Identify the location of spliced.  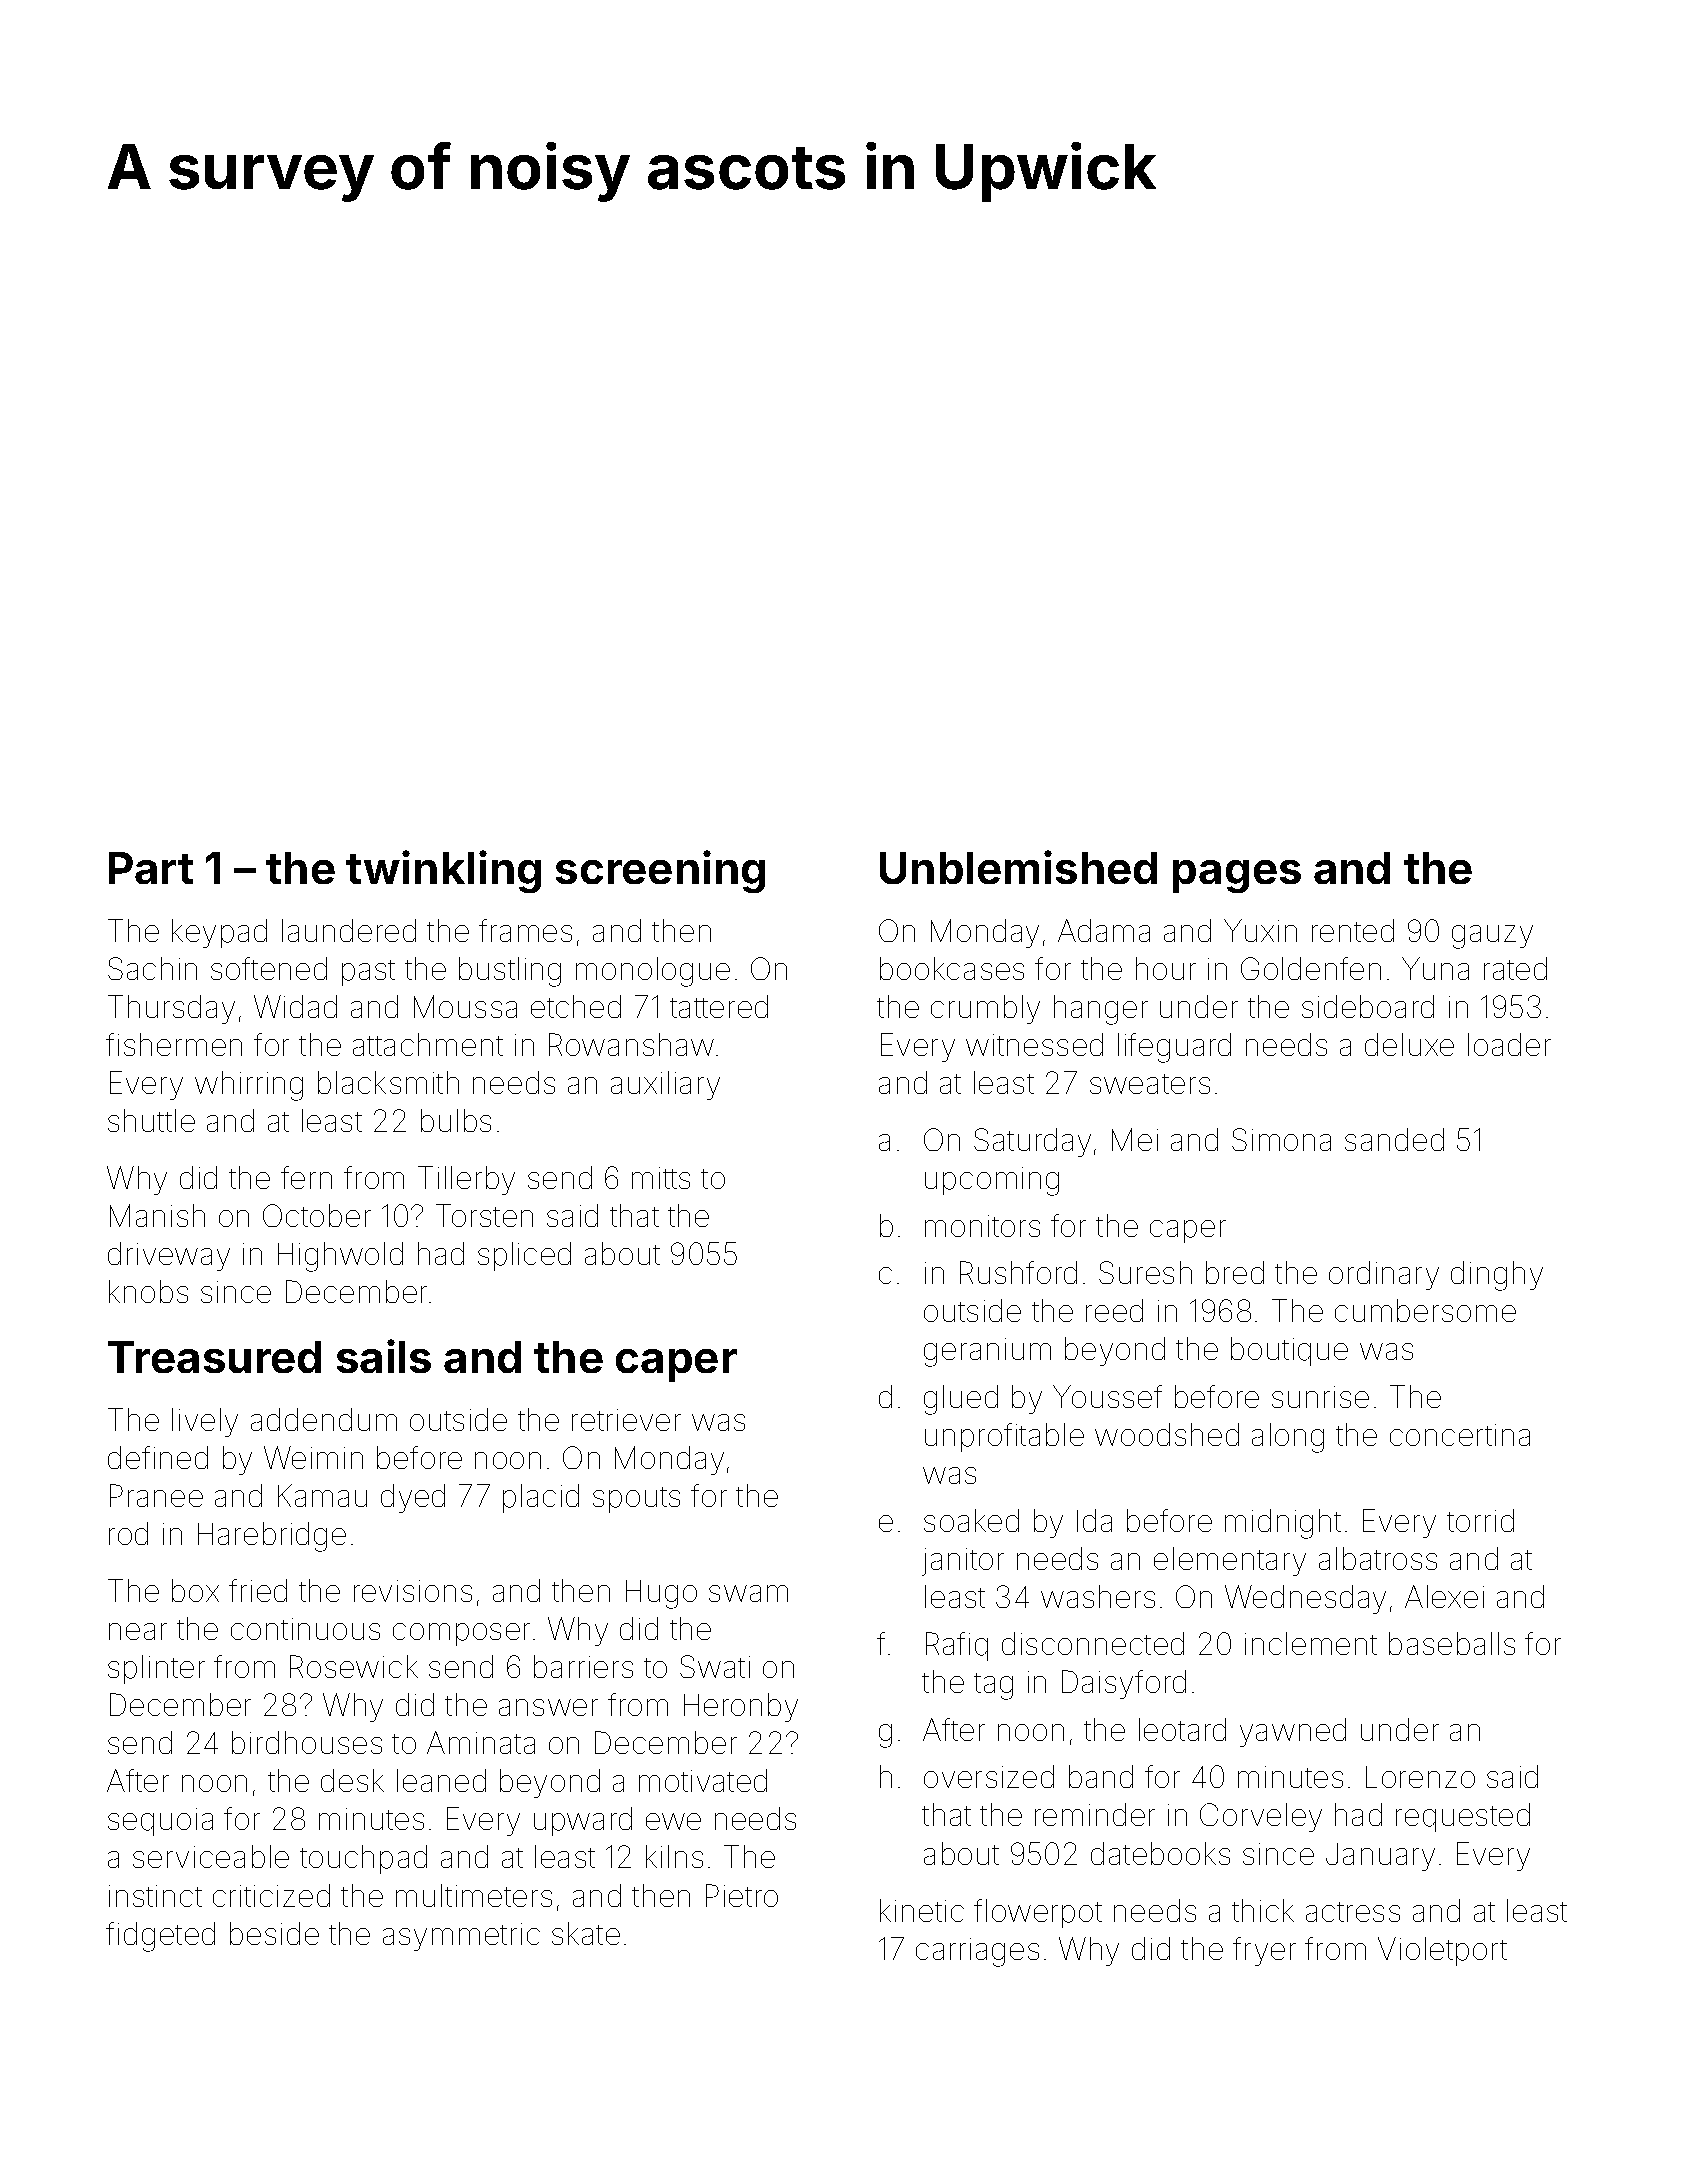
(524, 1256).
